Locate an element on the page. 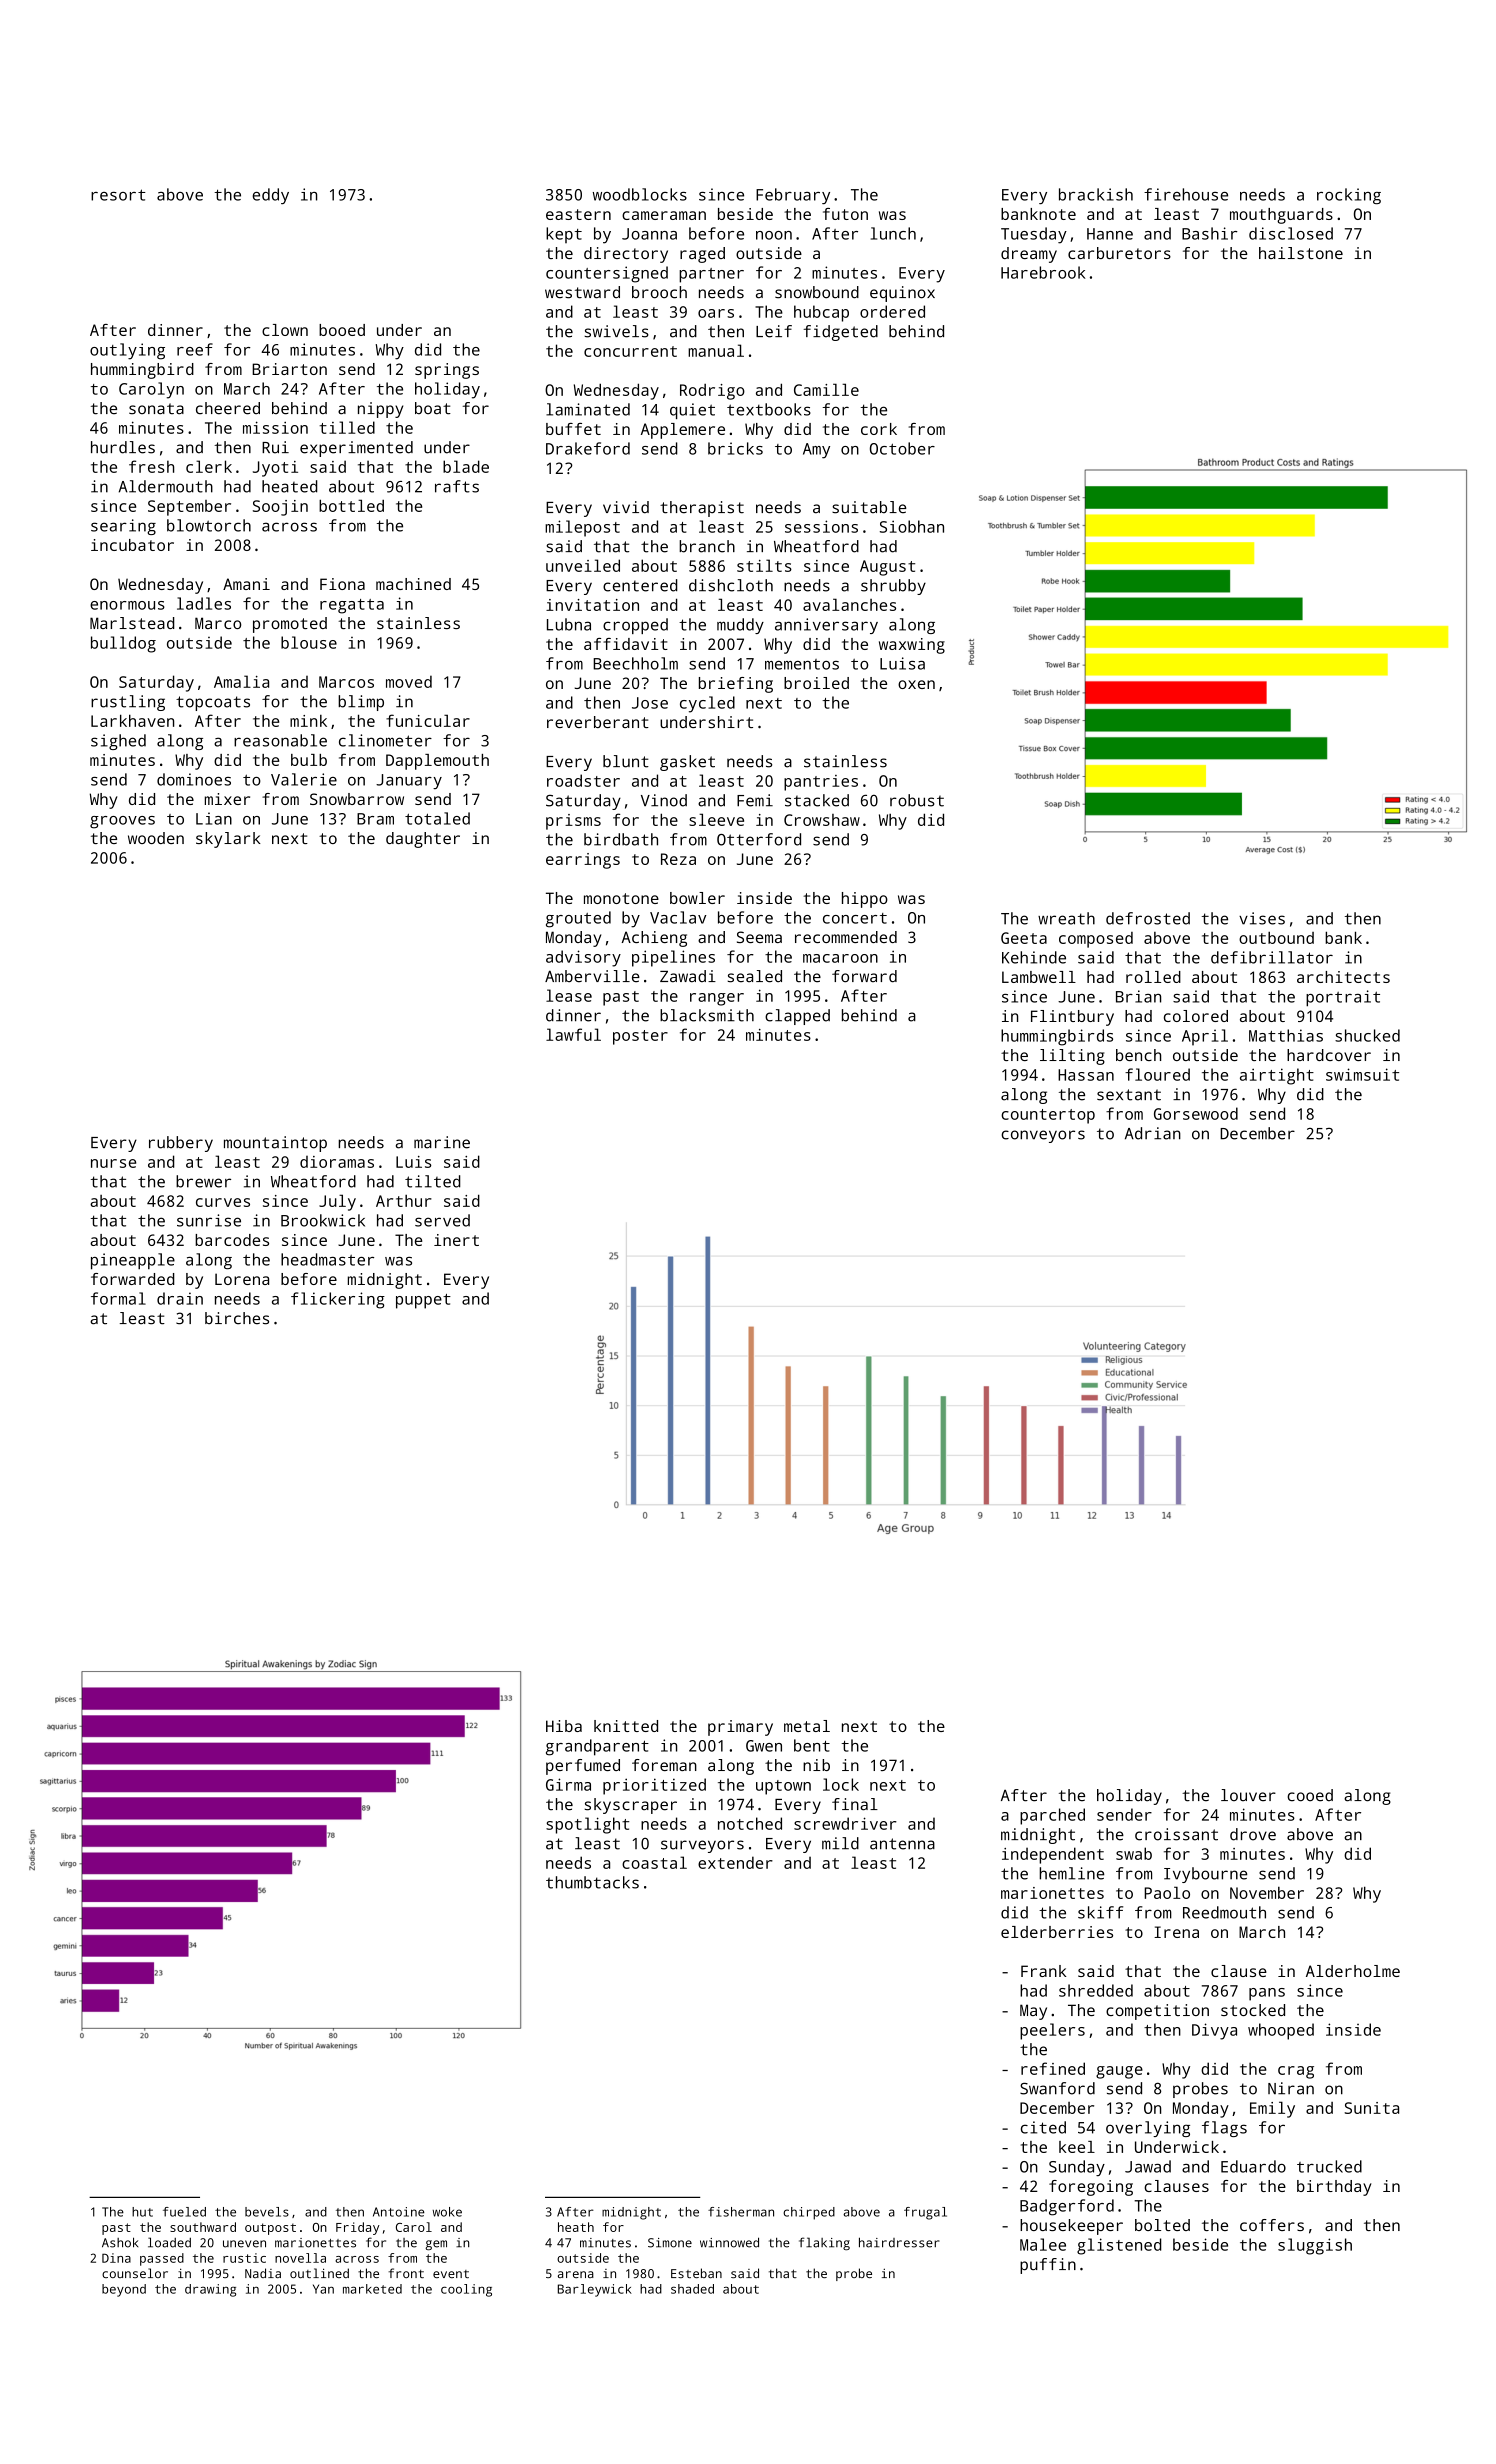 This image has width=1496, height=2464. sluggish is located at coordinates (1315, 2246).
